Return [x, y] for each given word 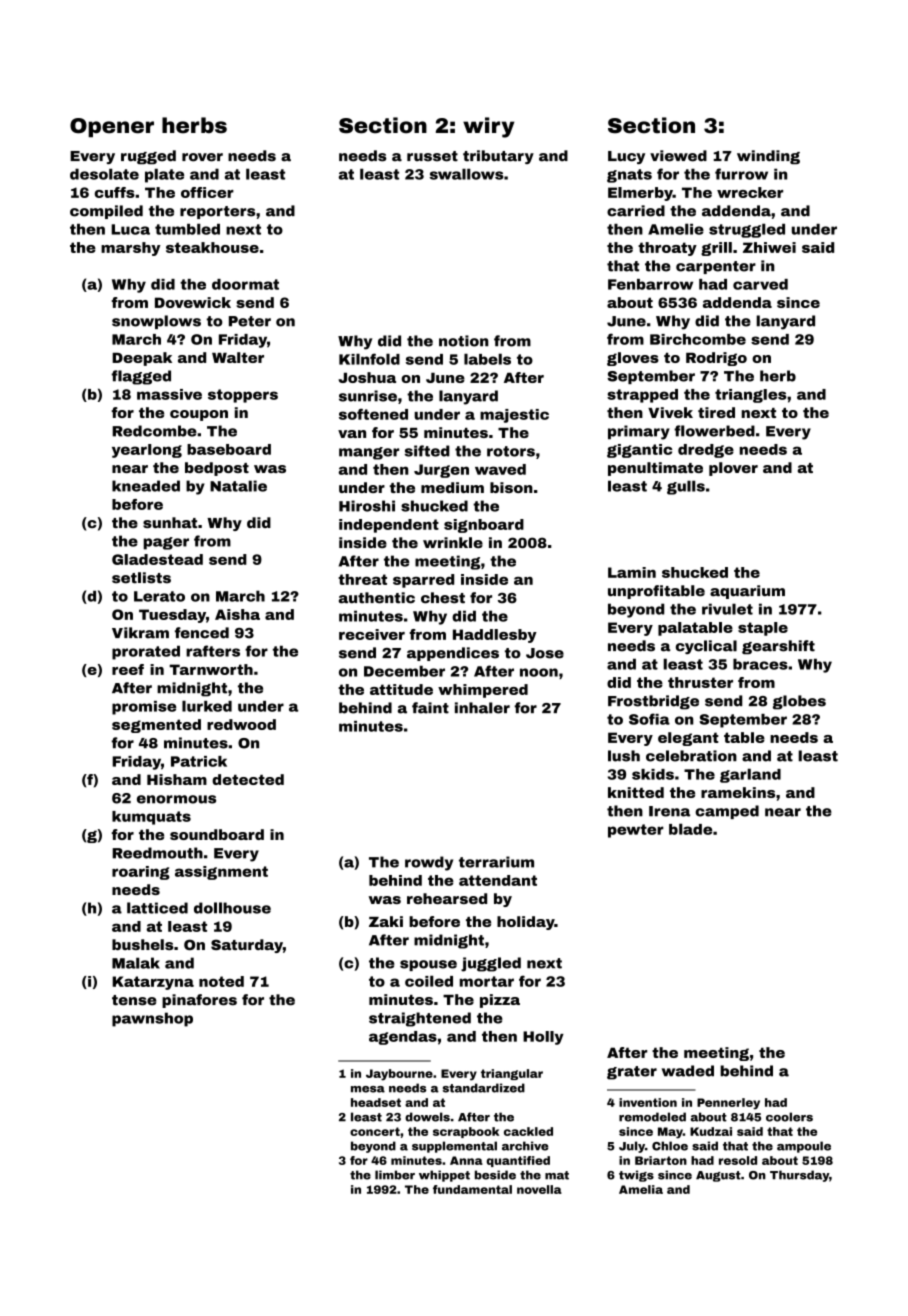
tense [134, 1000]
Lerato [159, 596]
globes [799, 702]
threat [362, 579]
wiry [488, 127]
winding [768, 157]
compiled [106, 212]
